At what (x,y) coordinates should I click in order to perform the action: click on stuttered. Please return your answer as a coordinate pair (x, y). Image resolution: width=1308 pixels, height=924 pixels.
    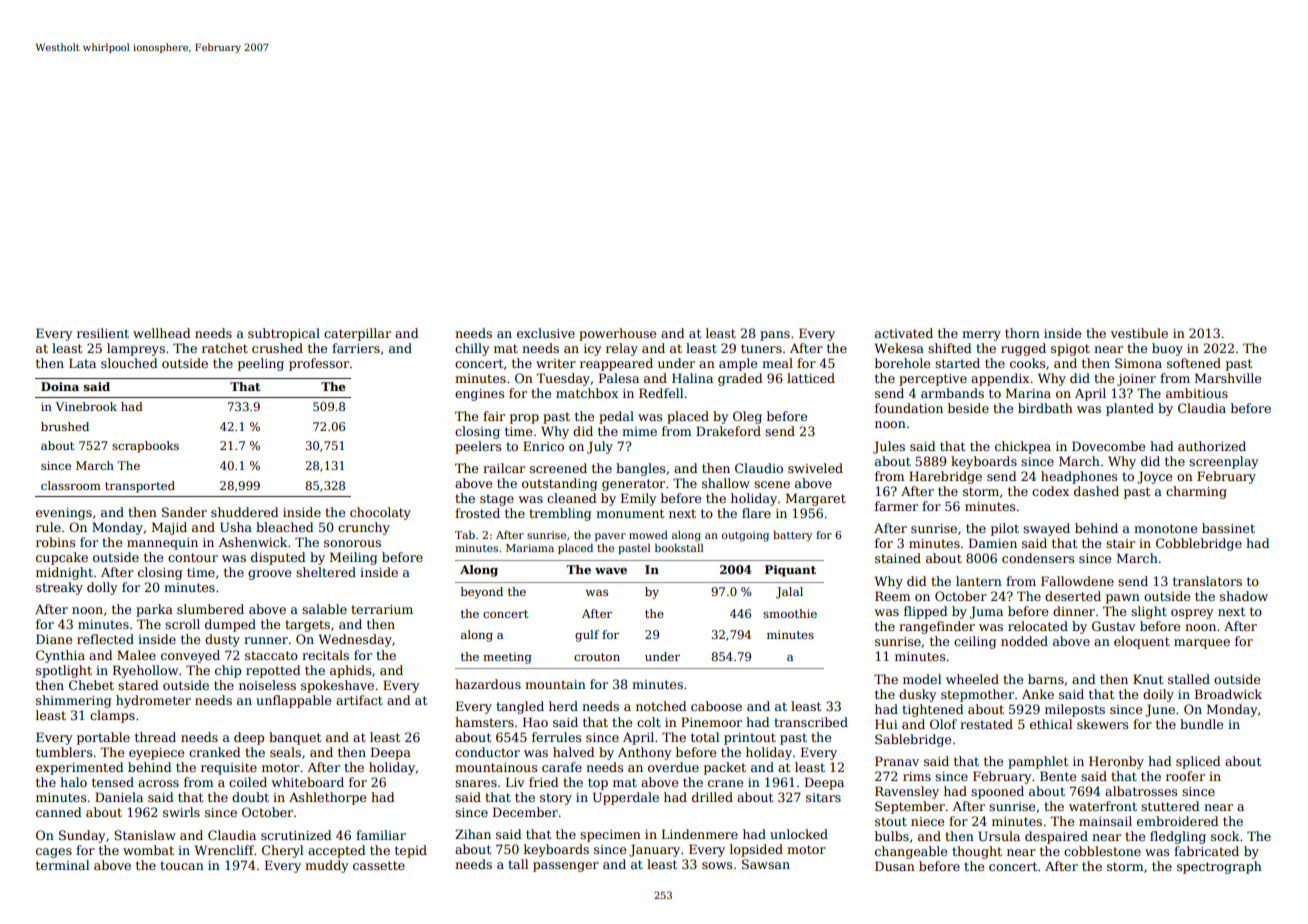
    Looking at the image, I should click on (1170, 806).
